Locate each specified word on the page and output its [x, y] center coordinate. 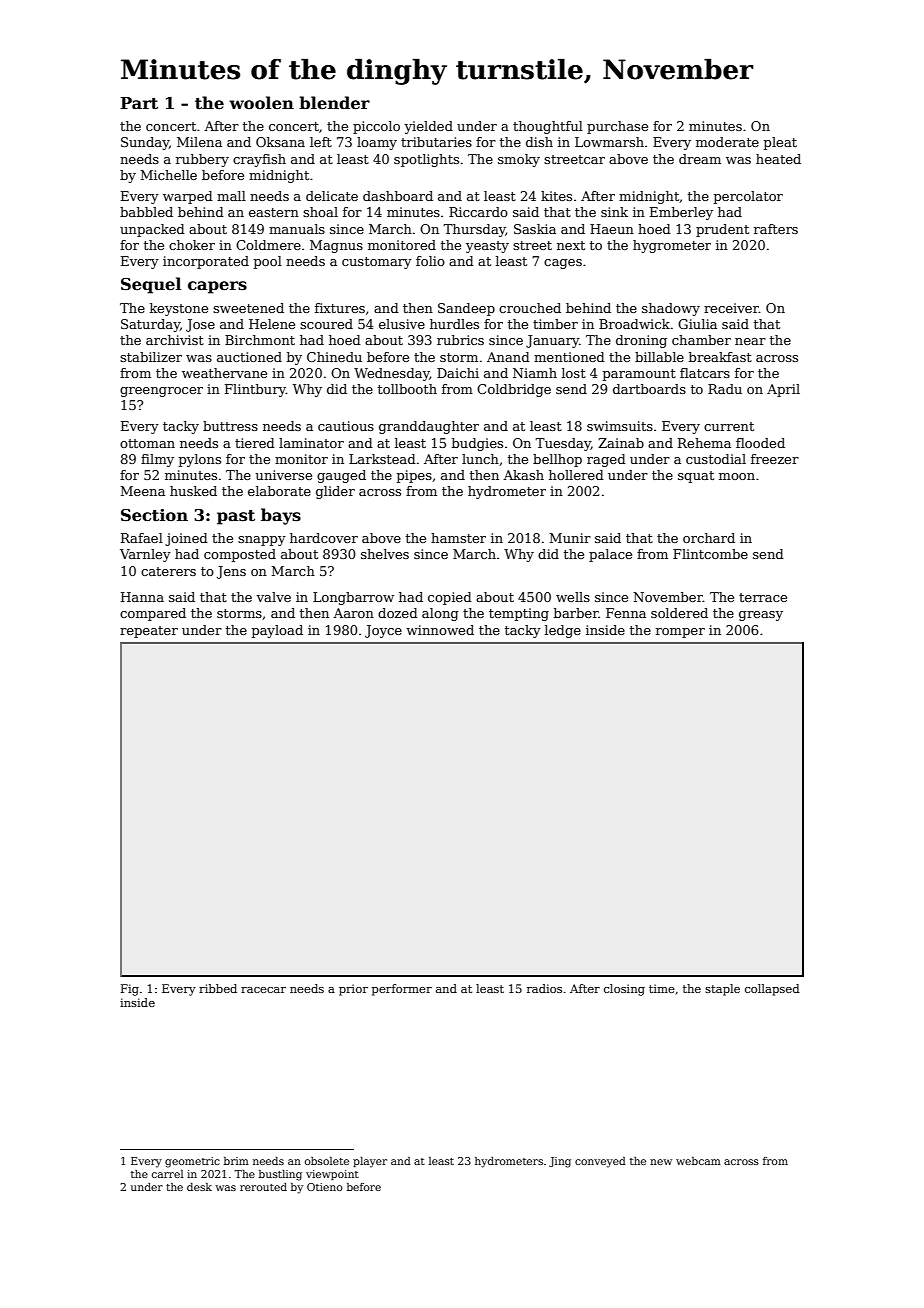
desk [199, 1187]
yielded [428, 127]
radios [544, 988]
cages [563, 264]
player [370, 1162]
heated [778, 159]
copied [450, 598]
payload [277, 631]
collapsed [772, 990]
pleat [780, 143]
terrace [763, 597]
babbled [146, 212]
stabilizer [151, 357]
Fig [130, 990]
